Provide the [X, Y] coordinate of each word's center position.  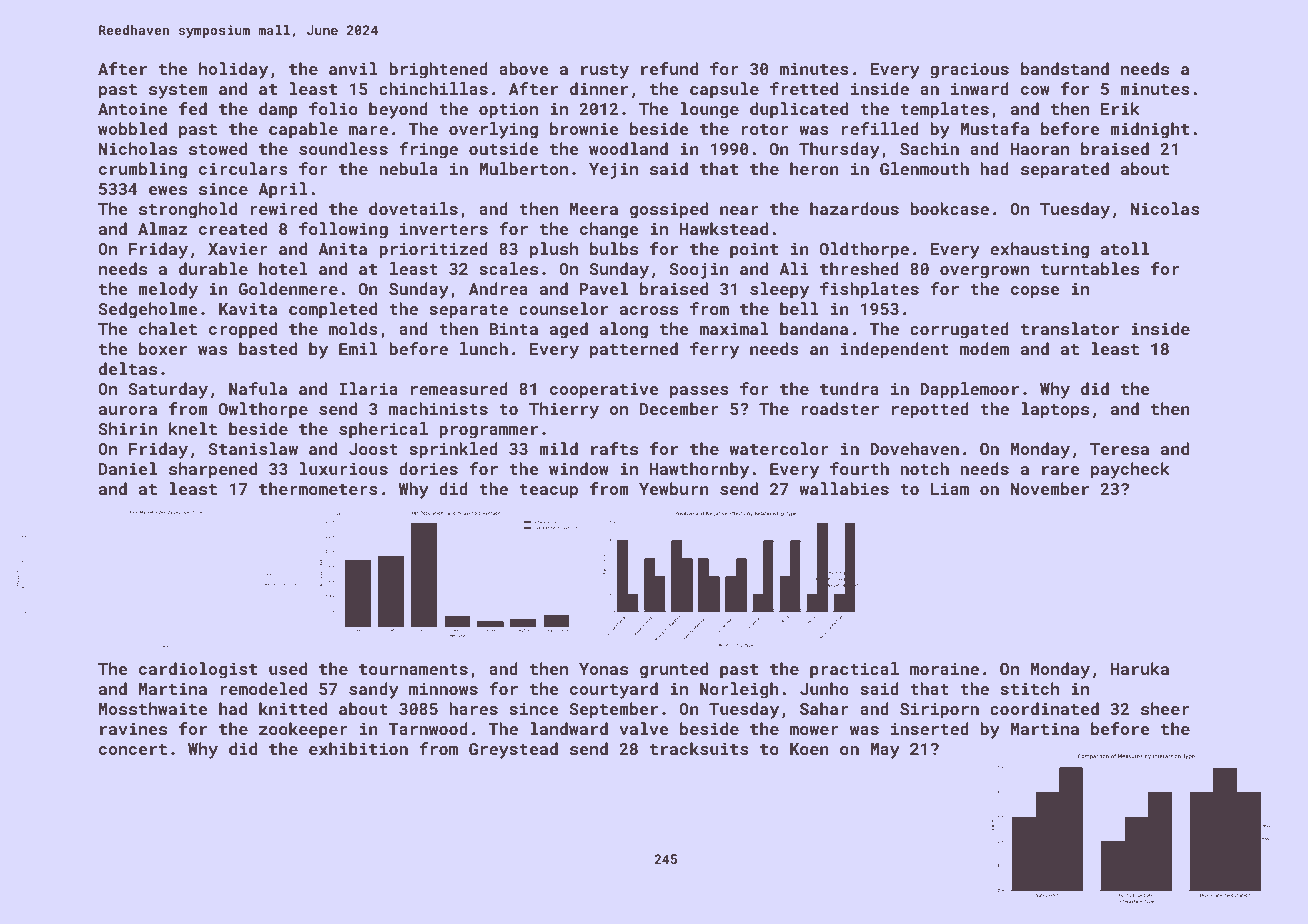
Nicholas [138, 148]
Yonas [603, 669]
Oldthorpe [864, 250]
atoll [1125, 248]
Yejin [613, 171]
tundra [849, 388]
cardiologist [198, 670]
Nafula [258, 388]
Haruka [1140, 668]
